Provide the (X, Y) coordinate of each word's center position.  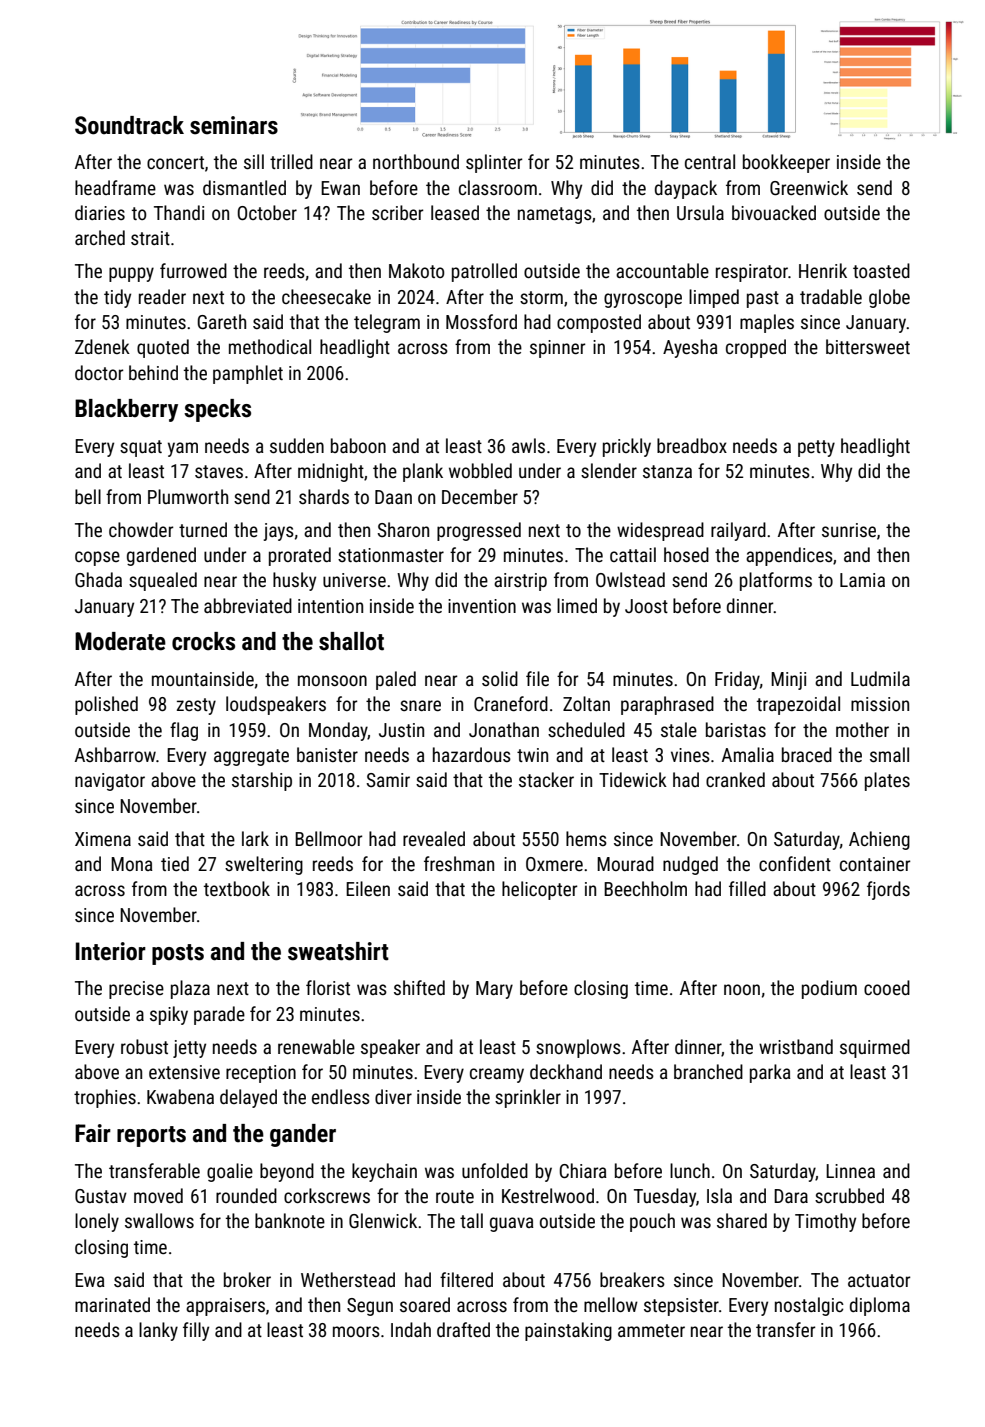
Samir (388, 780)
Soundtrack (129, 125)
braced (807, 754)
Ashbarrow (115, 754)
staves (219, 471)
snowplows (578, 1048)
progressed (479, 531)
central (710, 161)
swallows (159, 1220)
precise (136, 990)
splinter (494, 163)
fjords (888, 890)
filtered (466, 1279)
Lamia (862, 580)
